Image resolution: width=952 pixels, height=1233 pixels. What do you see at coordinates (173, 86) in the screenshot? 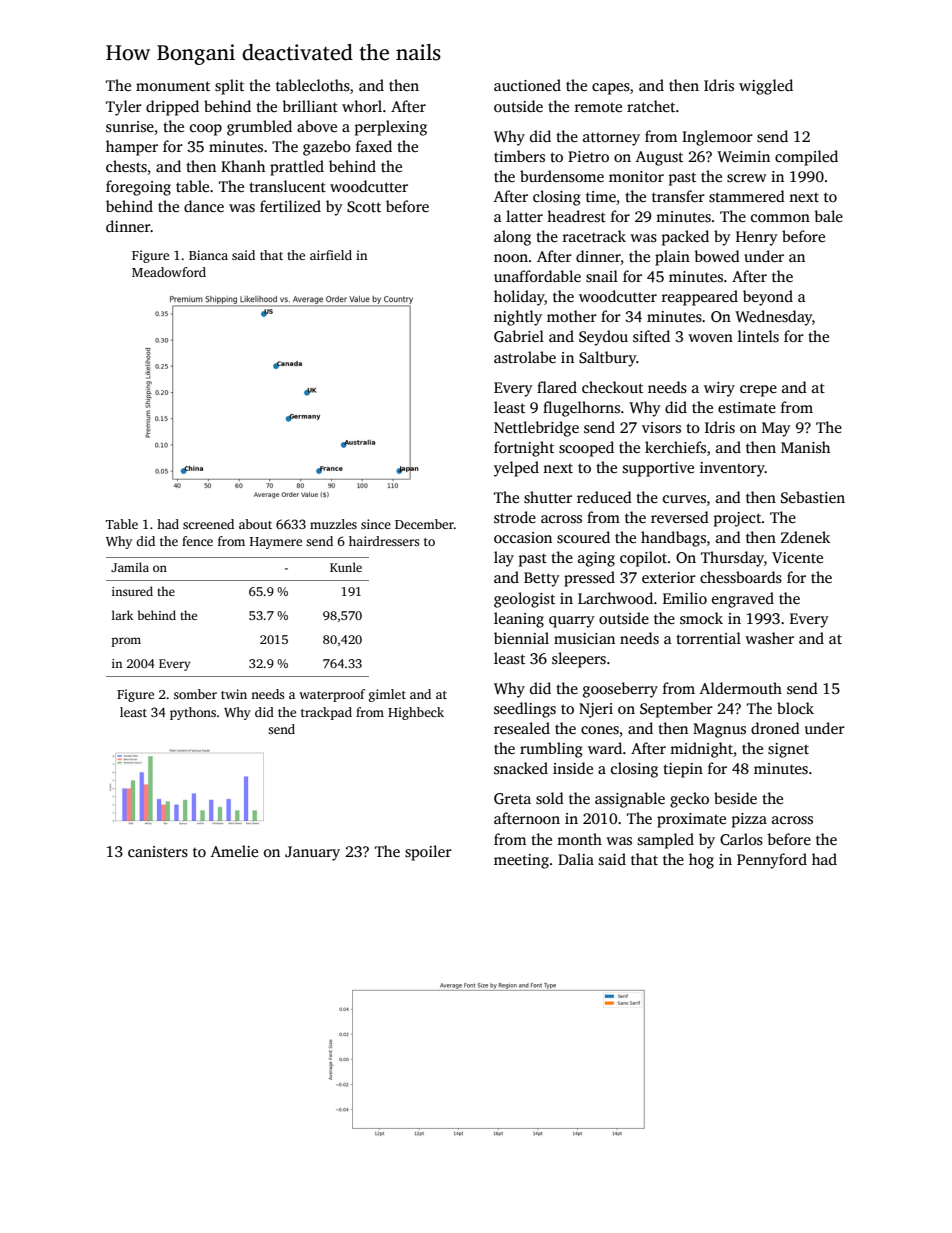
I see `monument` at bounding box center [173, 86].
